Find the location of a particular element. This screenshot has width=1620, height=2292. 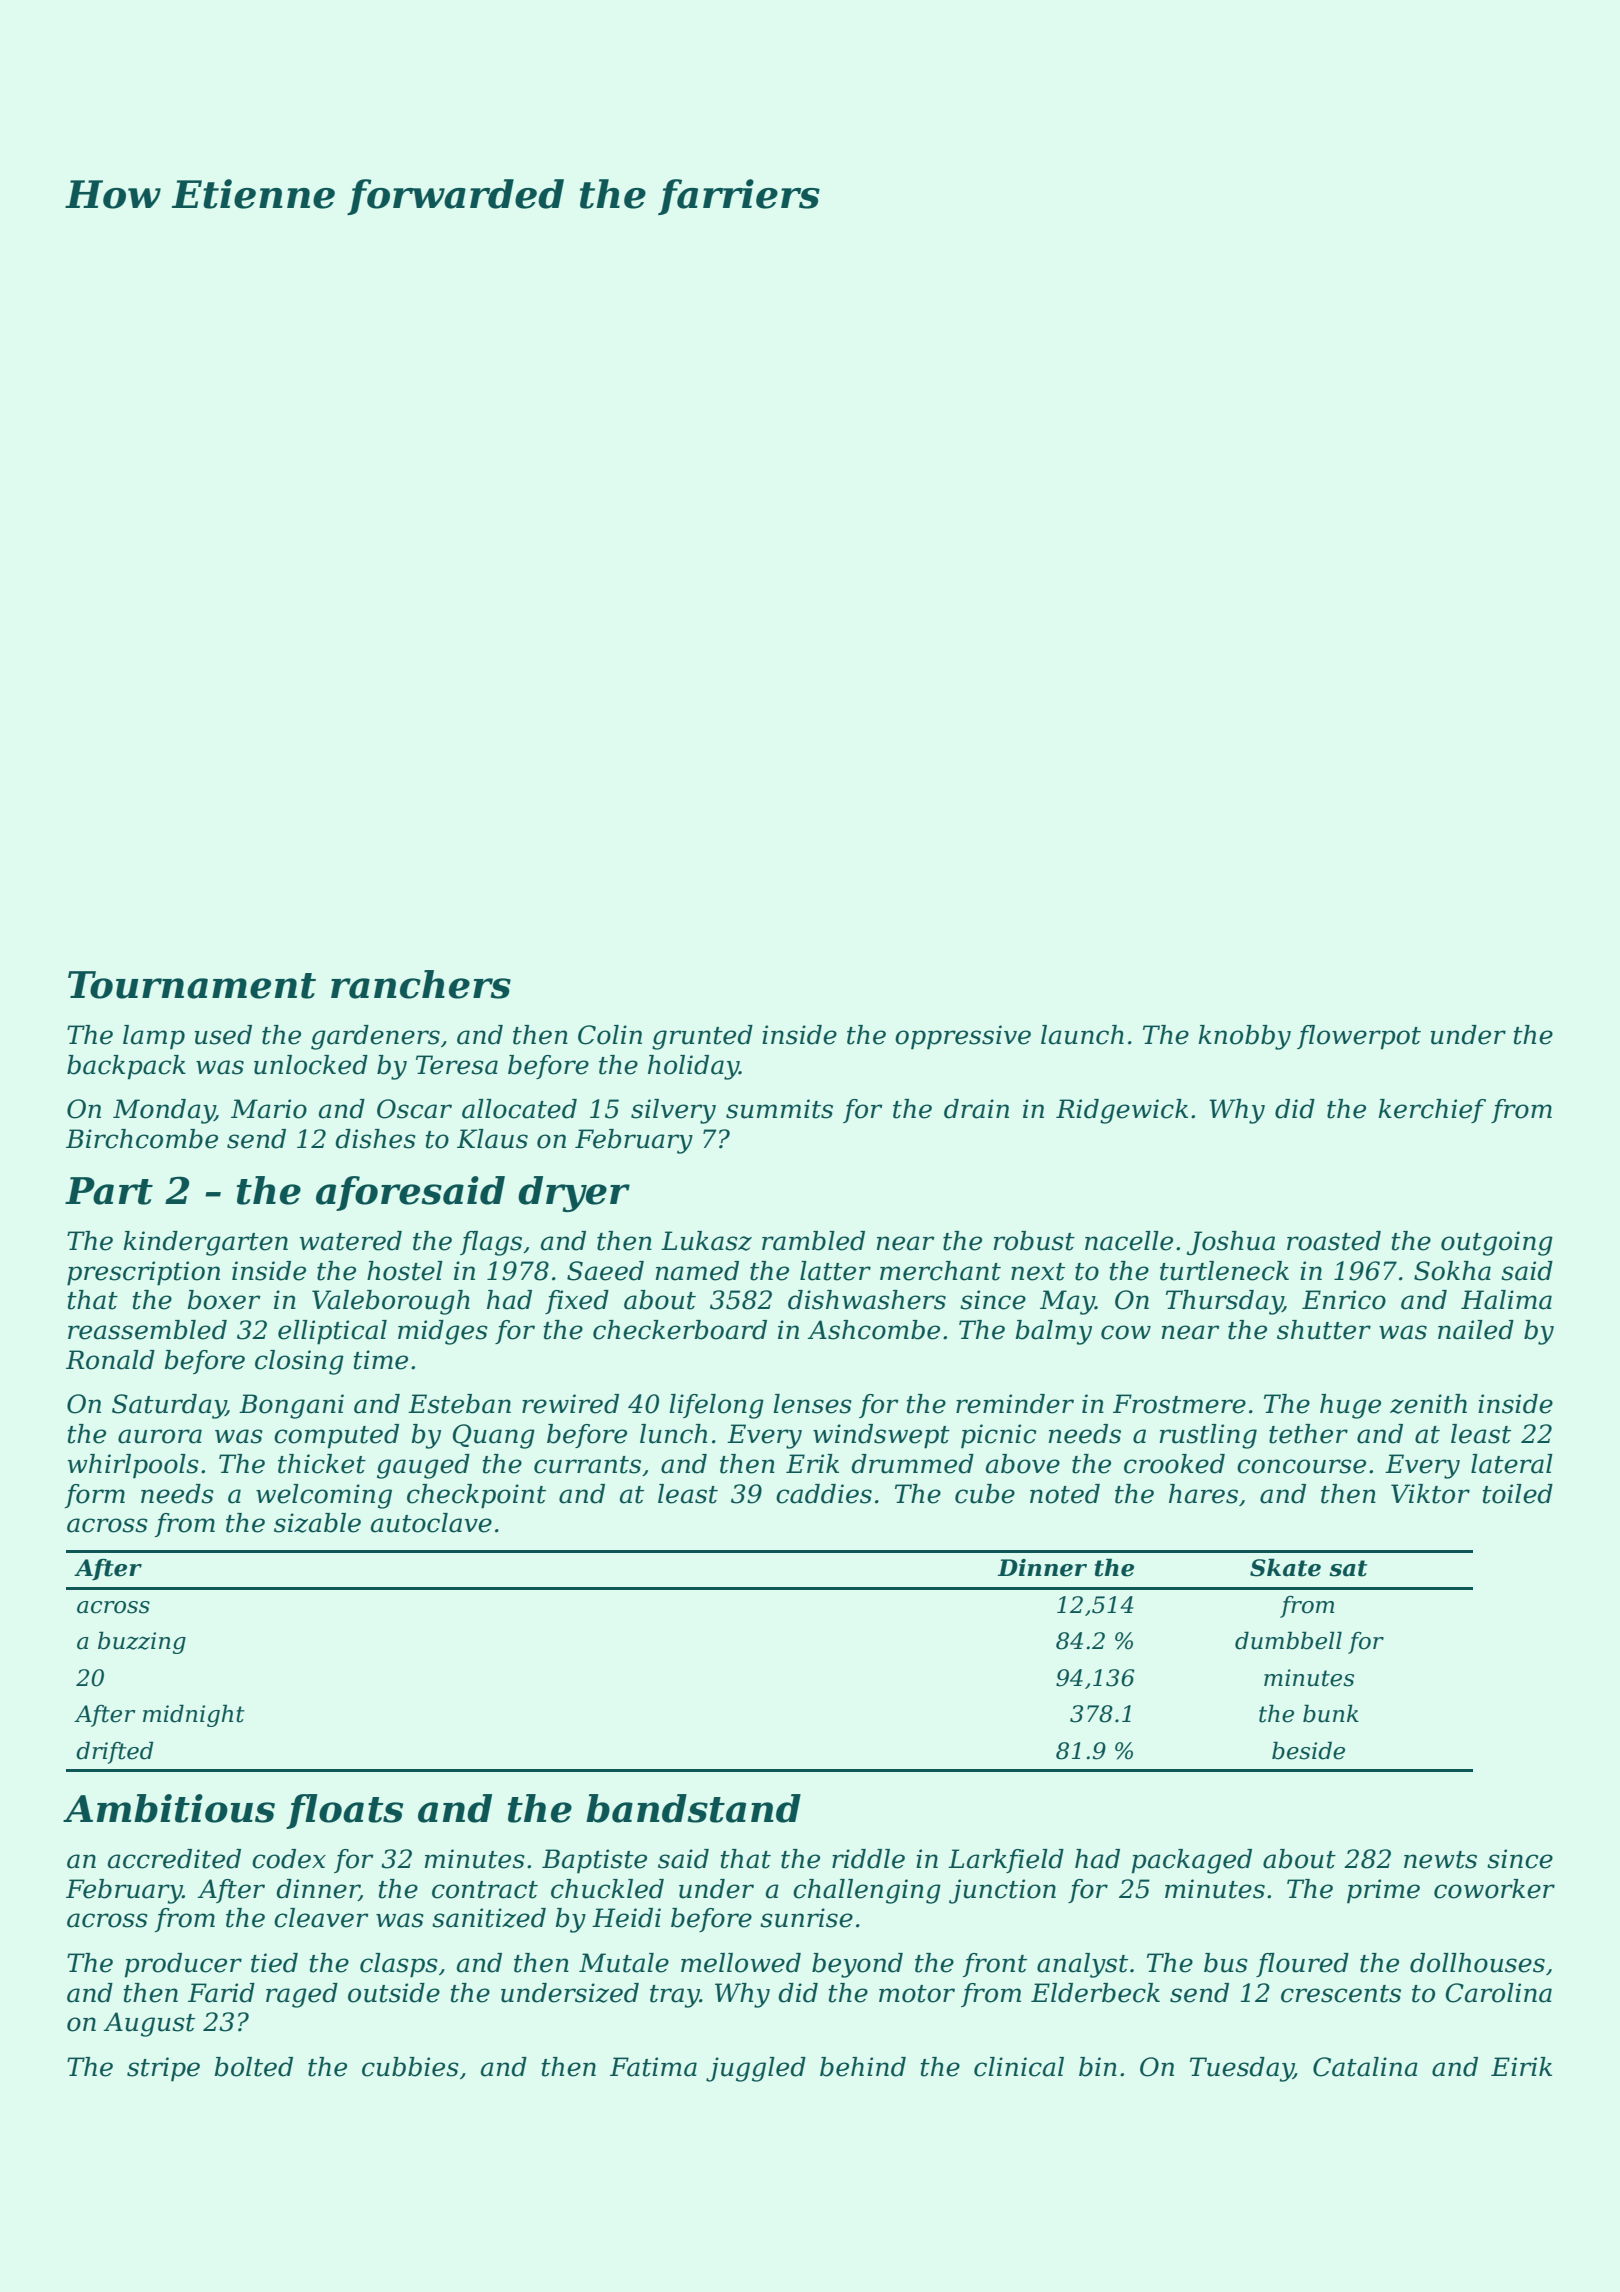

Colin is located at coordinates (610, 1035).
